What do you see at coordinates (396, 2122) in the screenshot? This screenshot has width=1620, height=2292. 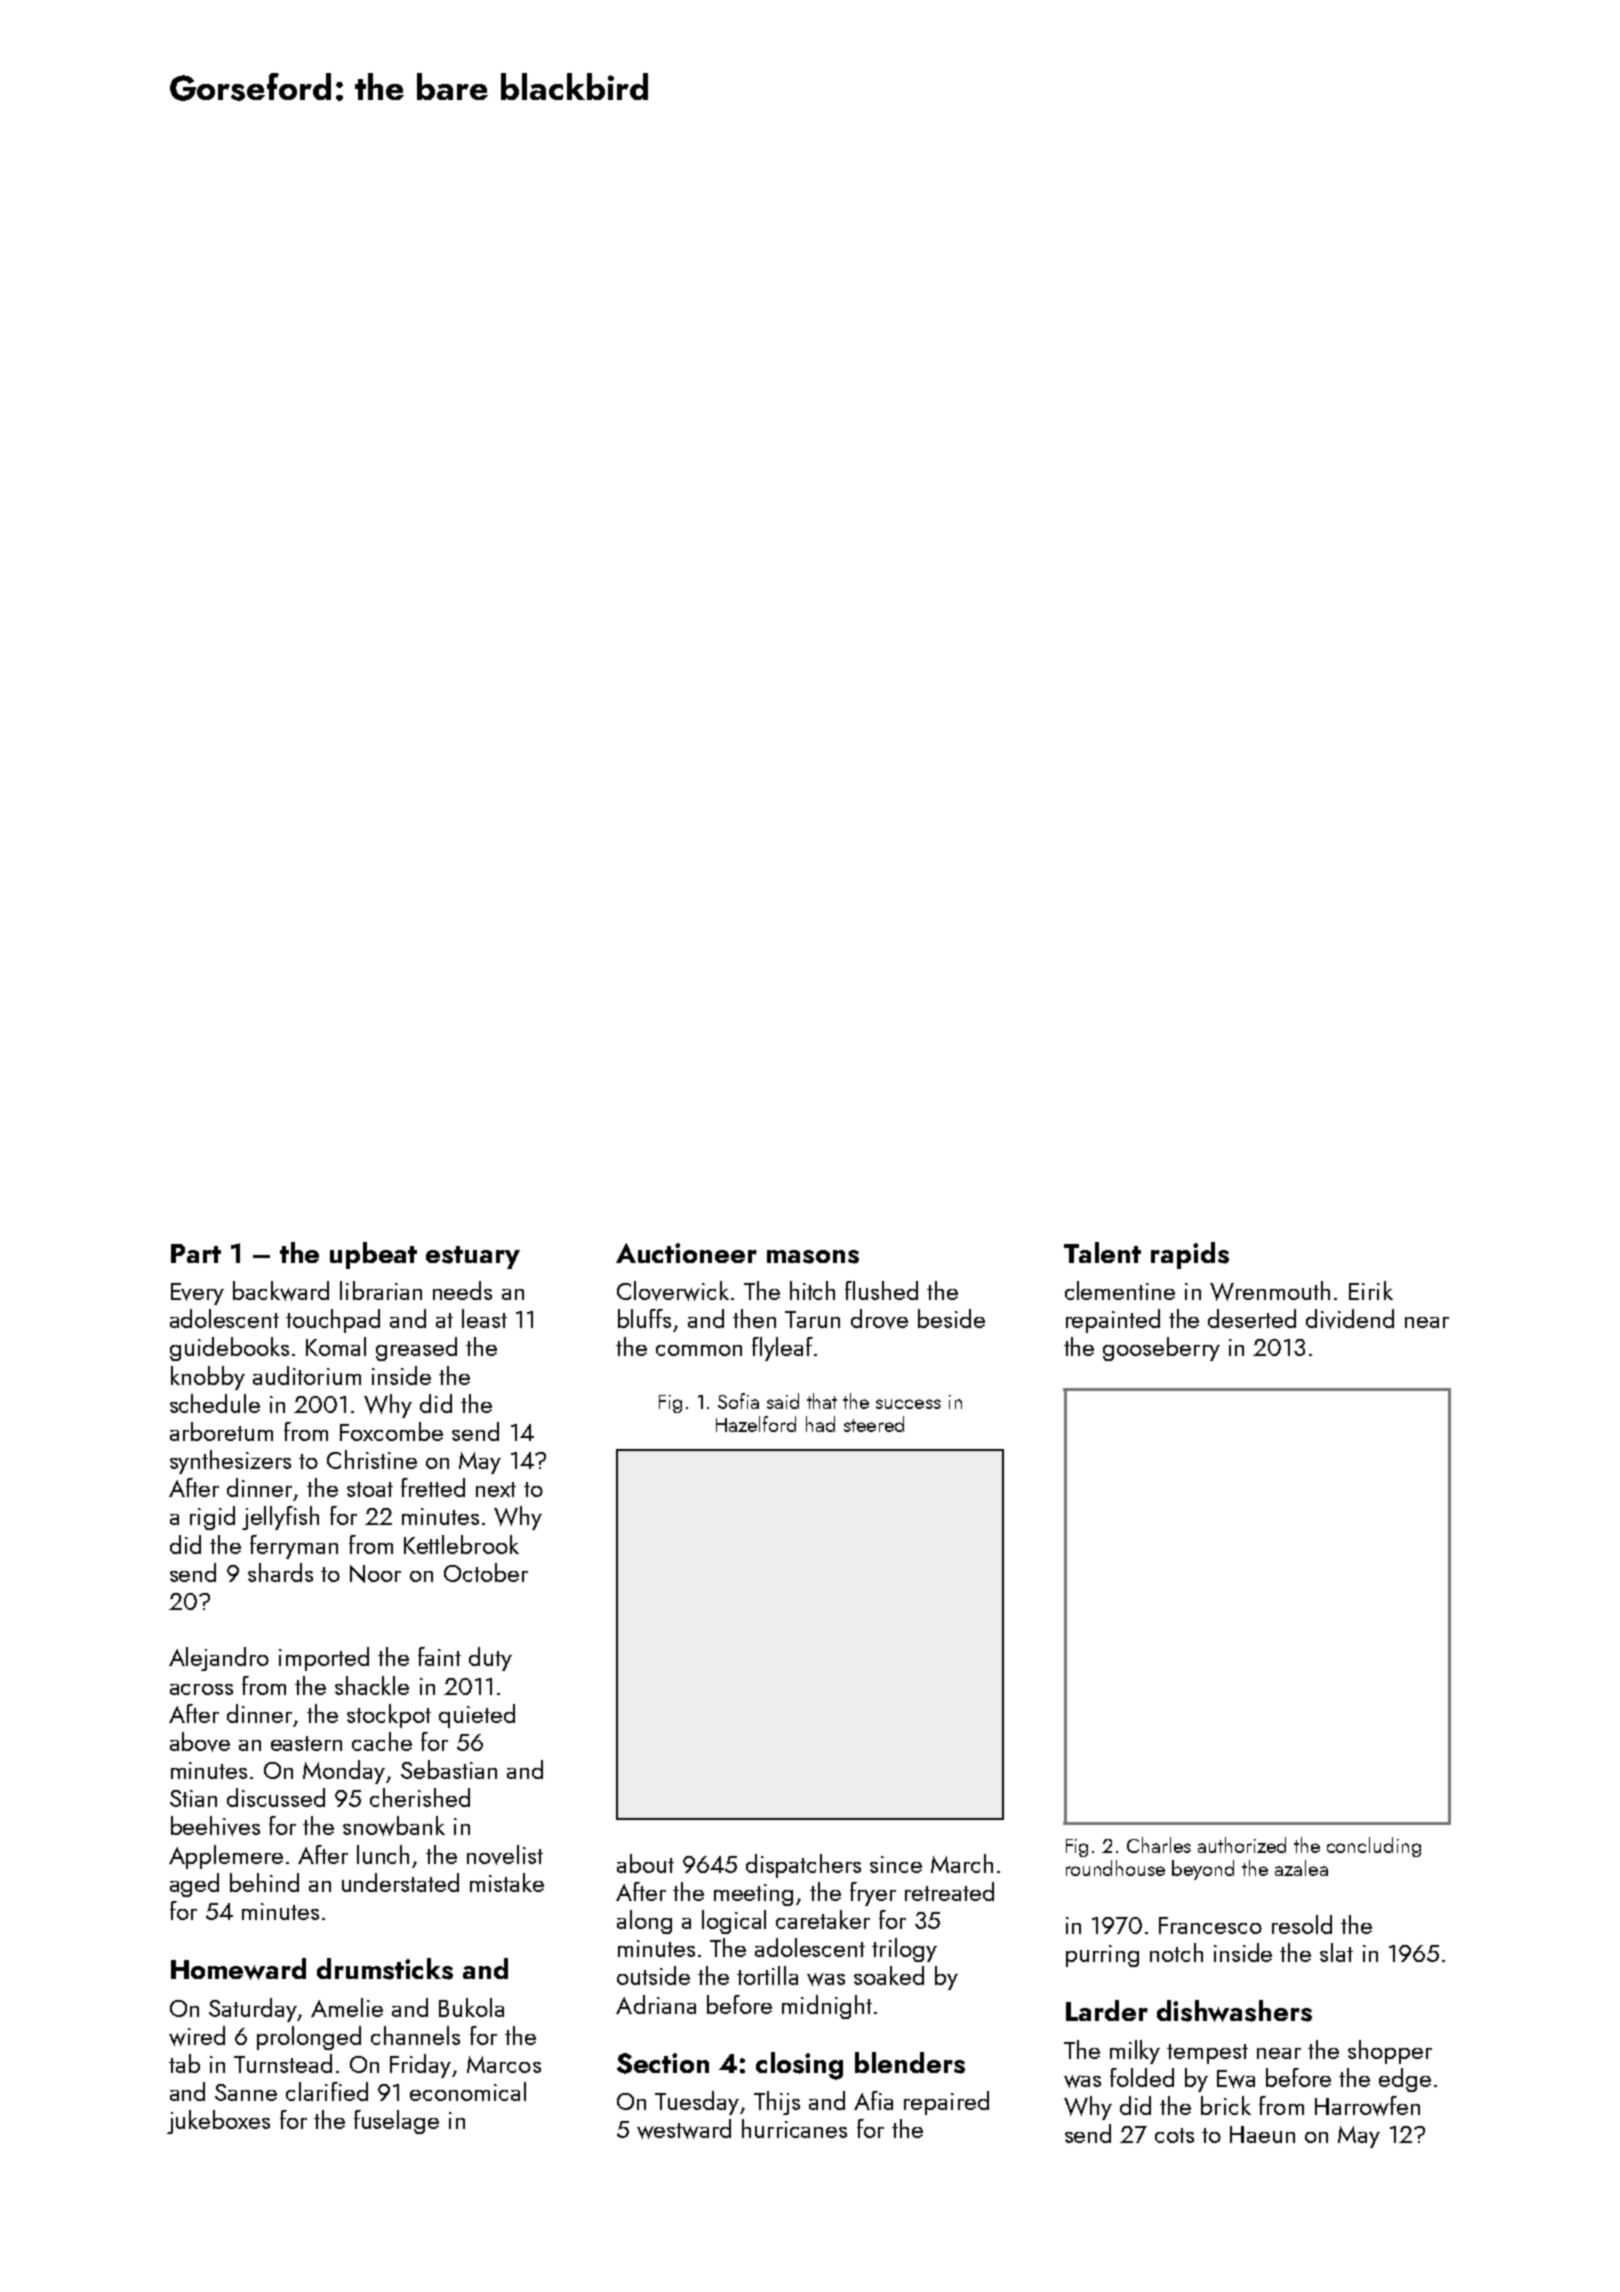 I see `fuselage` at bounding box center [396, 2122].
